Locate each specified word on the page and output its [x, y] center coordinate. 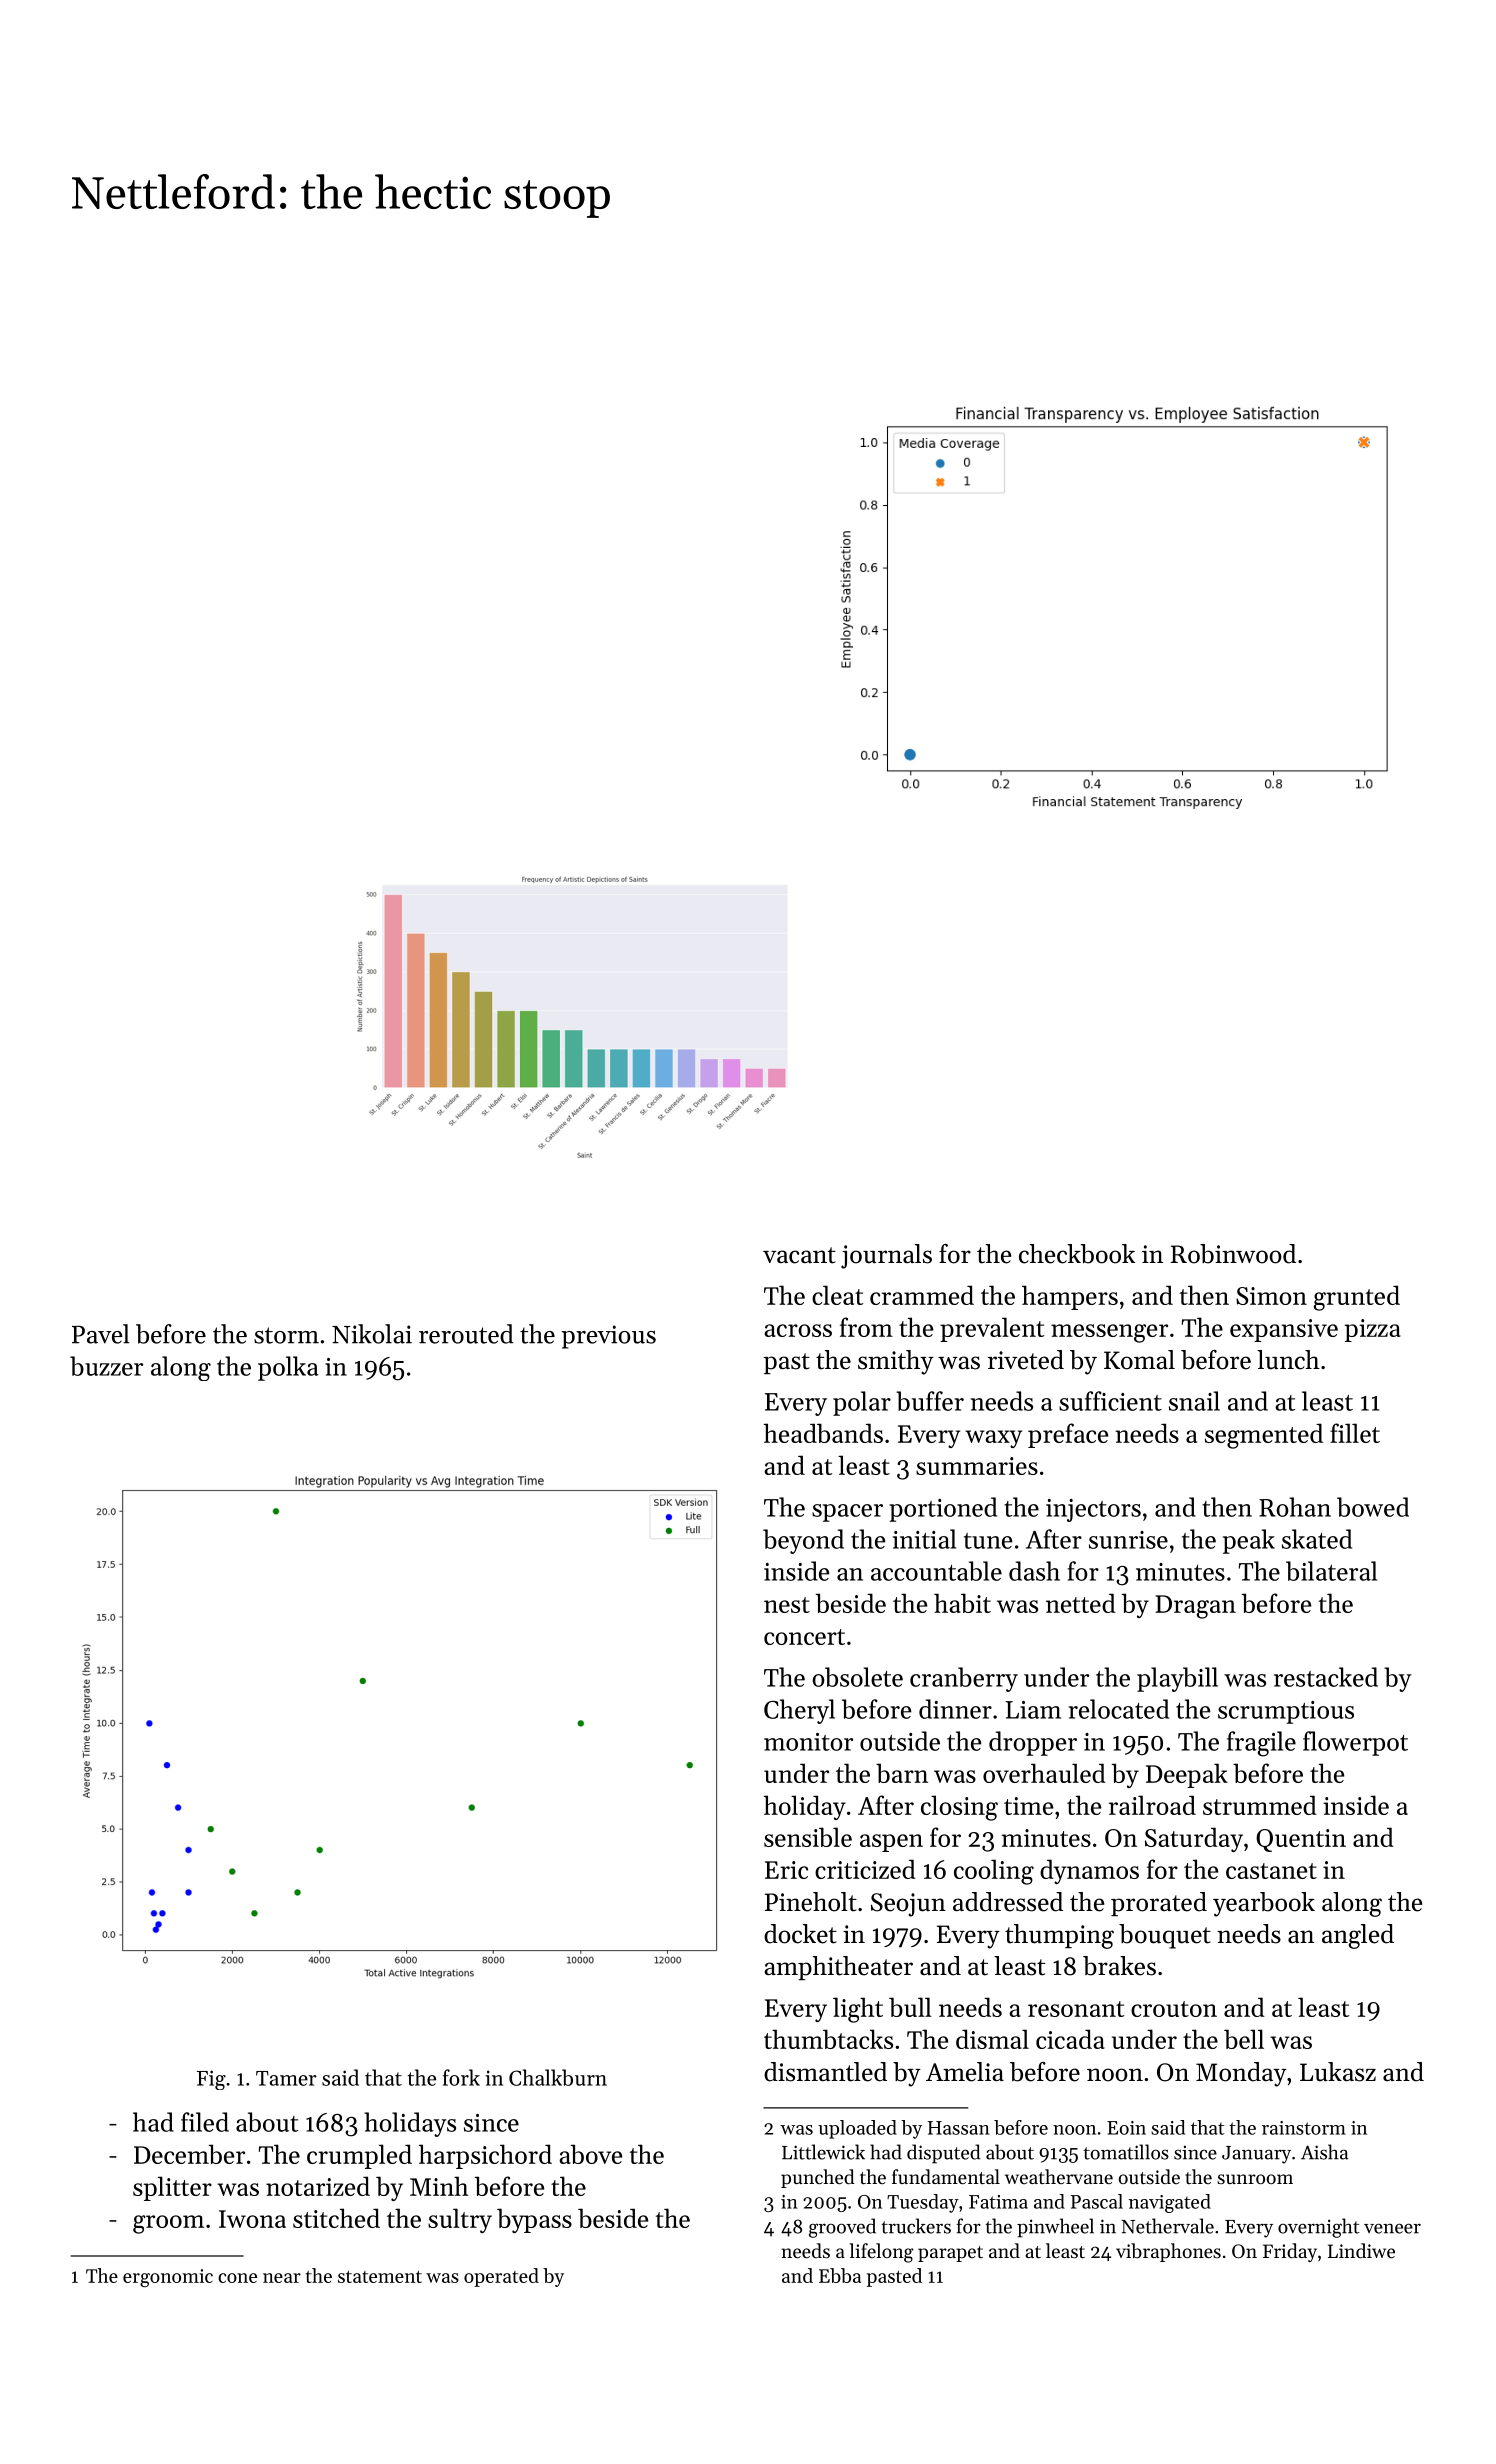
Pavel [101, 1334]
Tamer [286, 2078]
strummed [1260, 1805]
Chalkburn [558, 2077]
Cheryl [799, 1711]
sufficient [1110, 1401]
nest [787, 1605]
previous [609, 1337]
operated [501, 2277]
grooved [842, 2228]
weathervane [1059, 2176]
